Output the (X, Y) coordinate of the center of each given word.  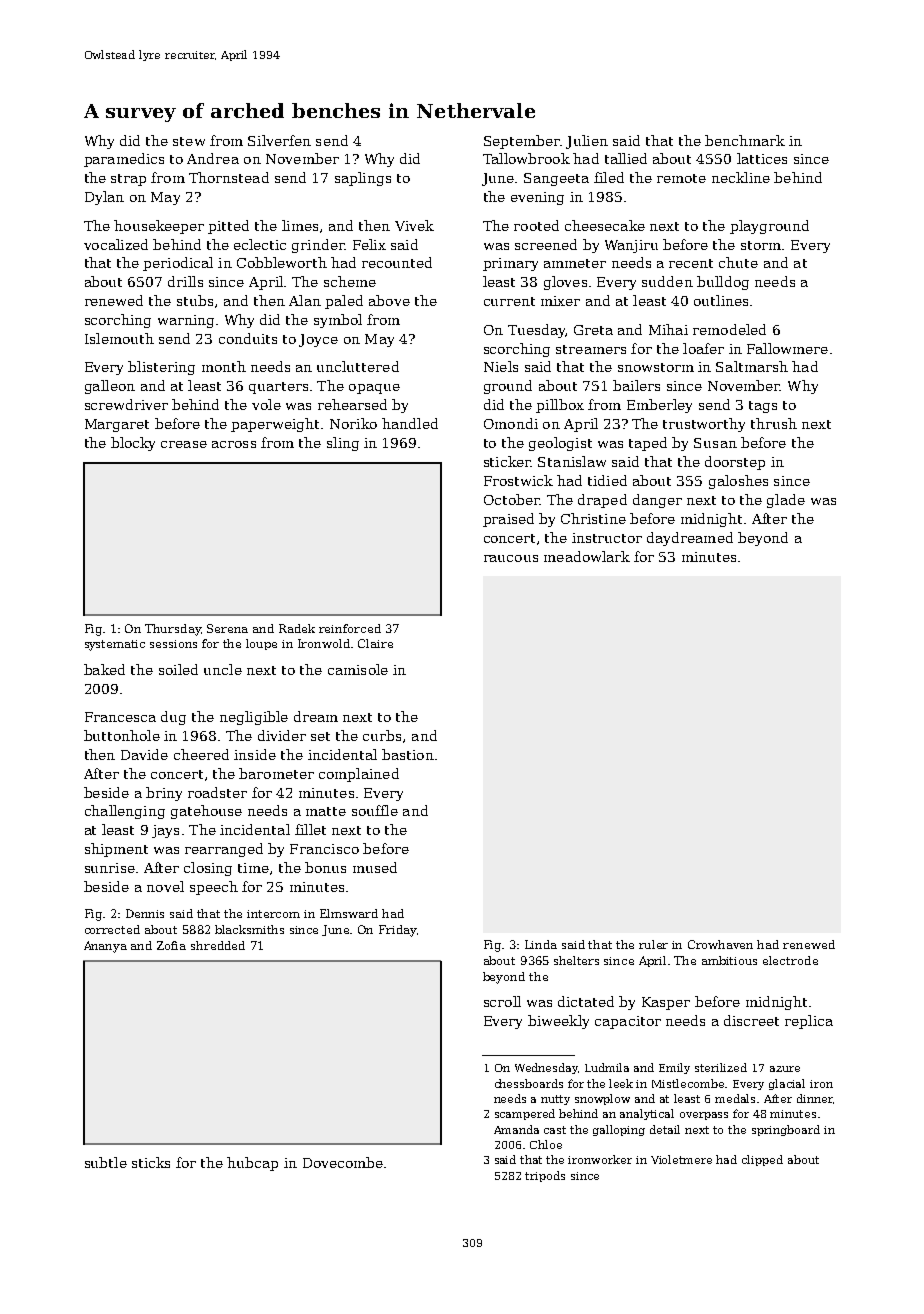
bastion (408, 754)
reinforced (350, 628)
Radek (297, 628)
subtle (106, 1162)
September (522, 142)
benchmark (745, 140)
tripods (545, 1176)
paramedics (124, 160)
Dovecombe (343, 1162)
